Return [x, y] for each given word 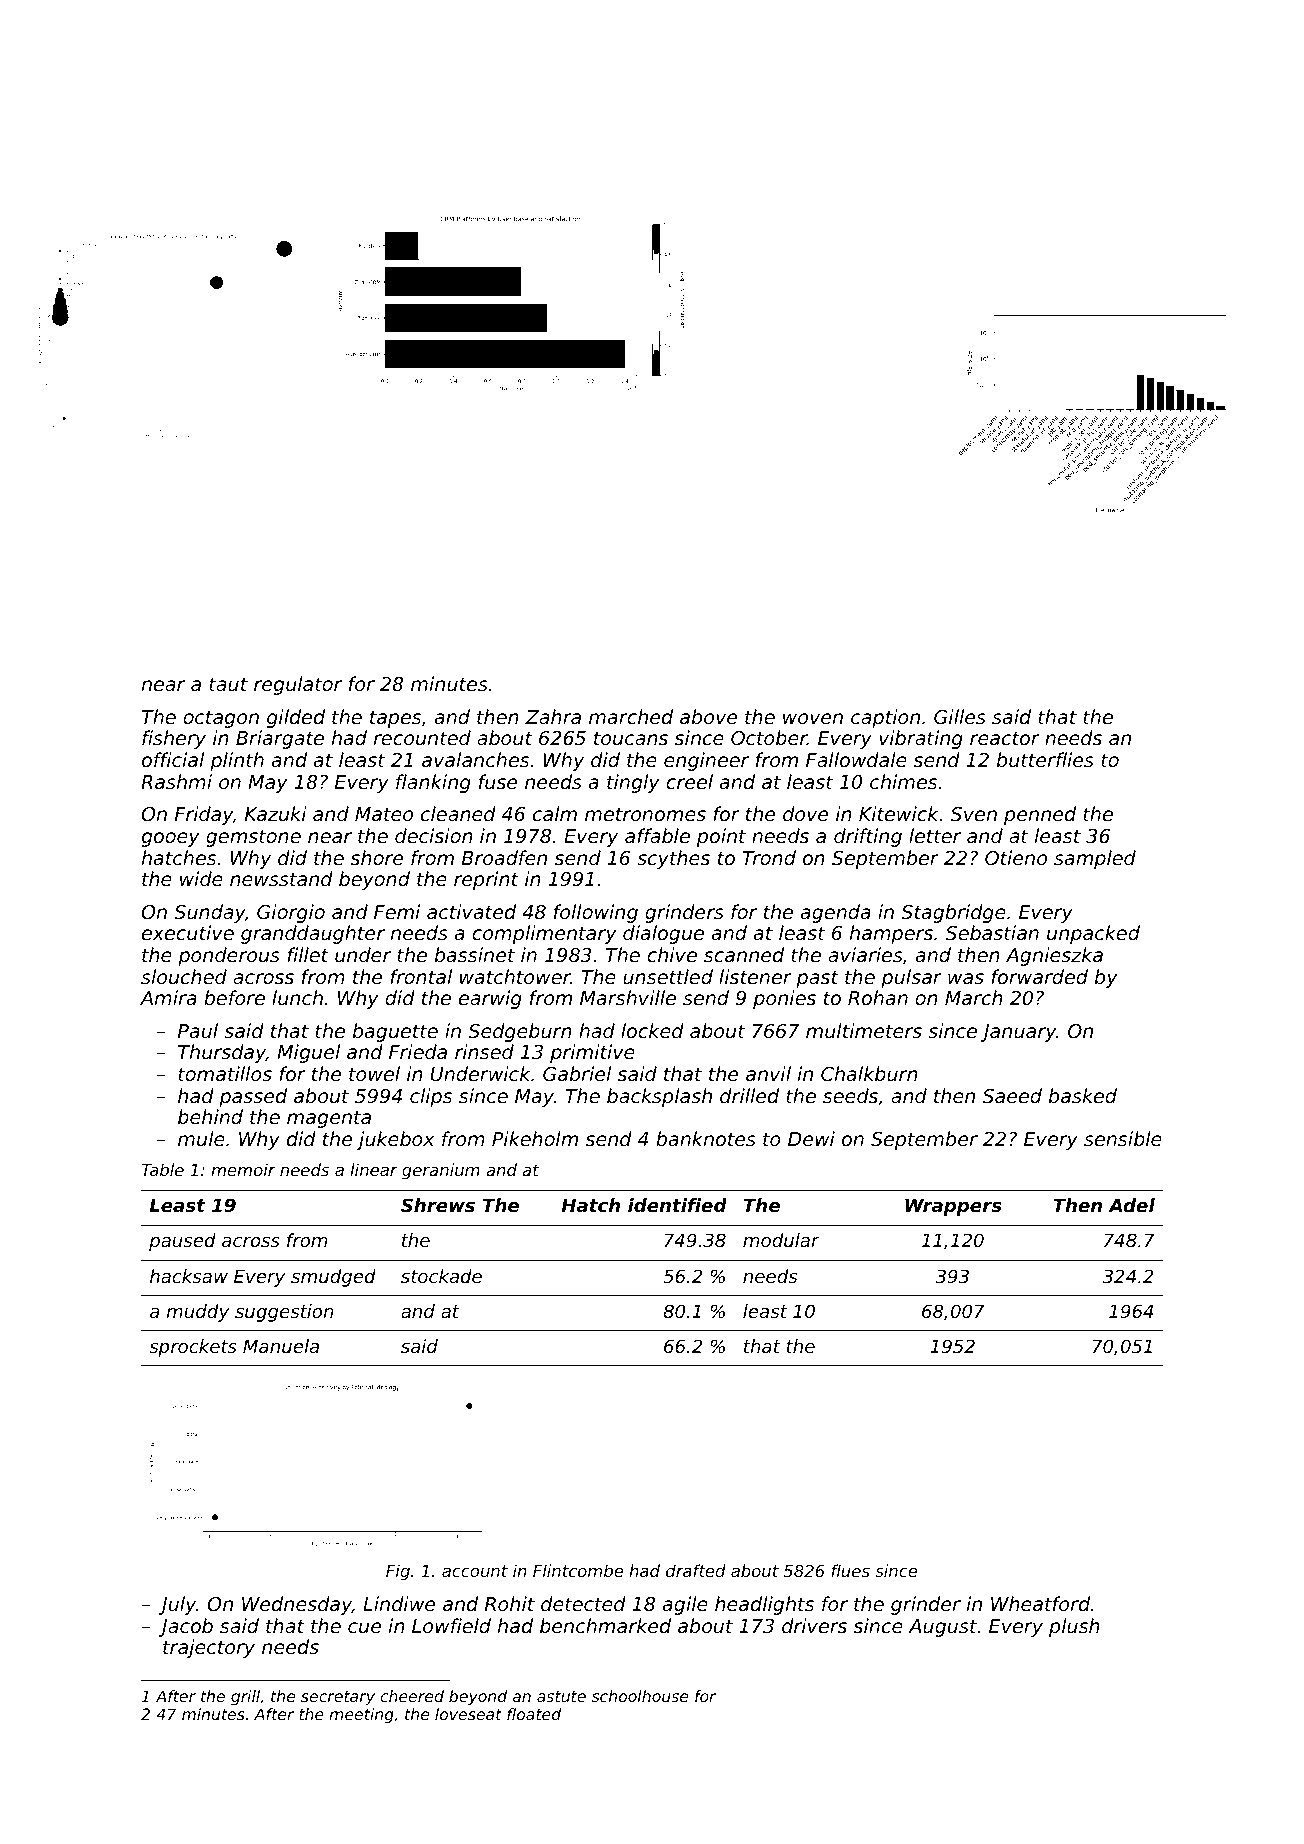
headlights [764, 1605]
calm [555, 813]
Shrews [438, 1205]
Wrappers [953, 1207]
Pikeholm [535, 1138]
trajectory [209, 1648]
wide [201, 878]
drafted [696, 1570]
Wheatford [1040, 1603]
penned [1040, 815]
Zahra [553, 716]
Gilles [960, 716]
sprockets [193, 1348]
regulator [298, 685]
